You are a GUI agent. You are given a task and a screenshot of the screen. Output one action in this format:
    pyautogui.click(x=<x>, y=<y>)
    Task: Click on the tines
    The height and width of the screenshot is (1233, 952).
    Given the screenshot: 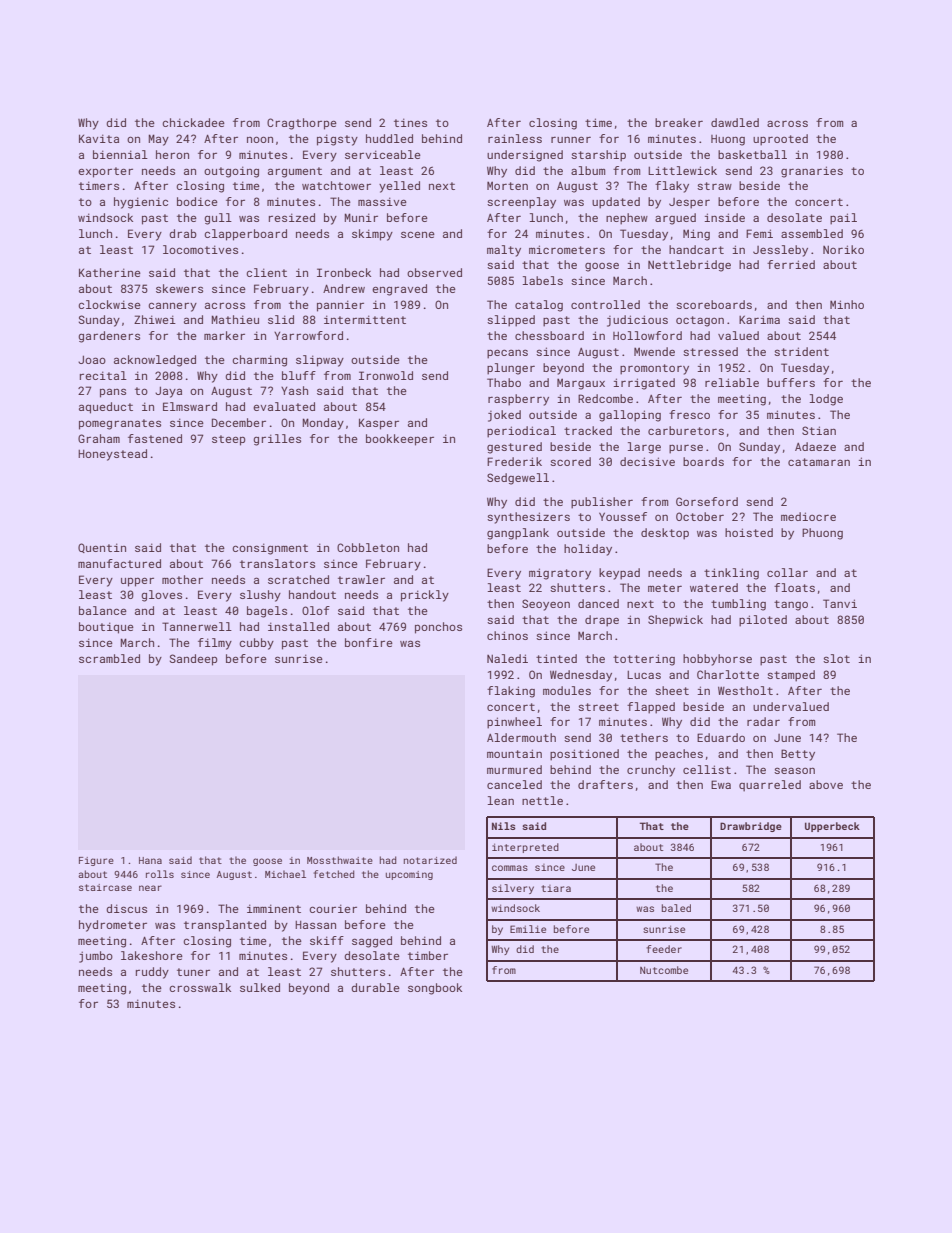 What is the action you would take?
    pyautogui.click(x=410, y=122)
